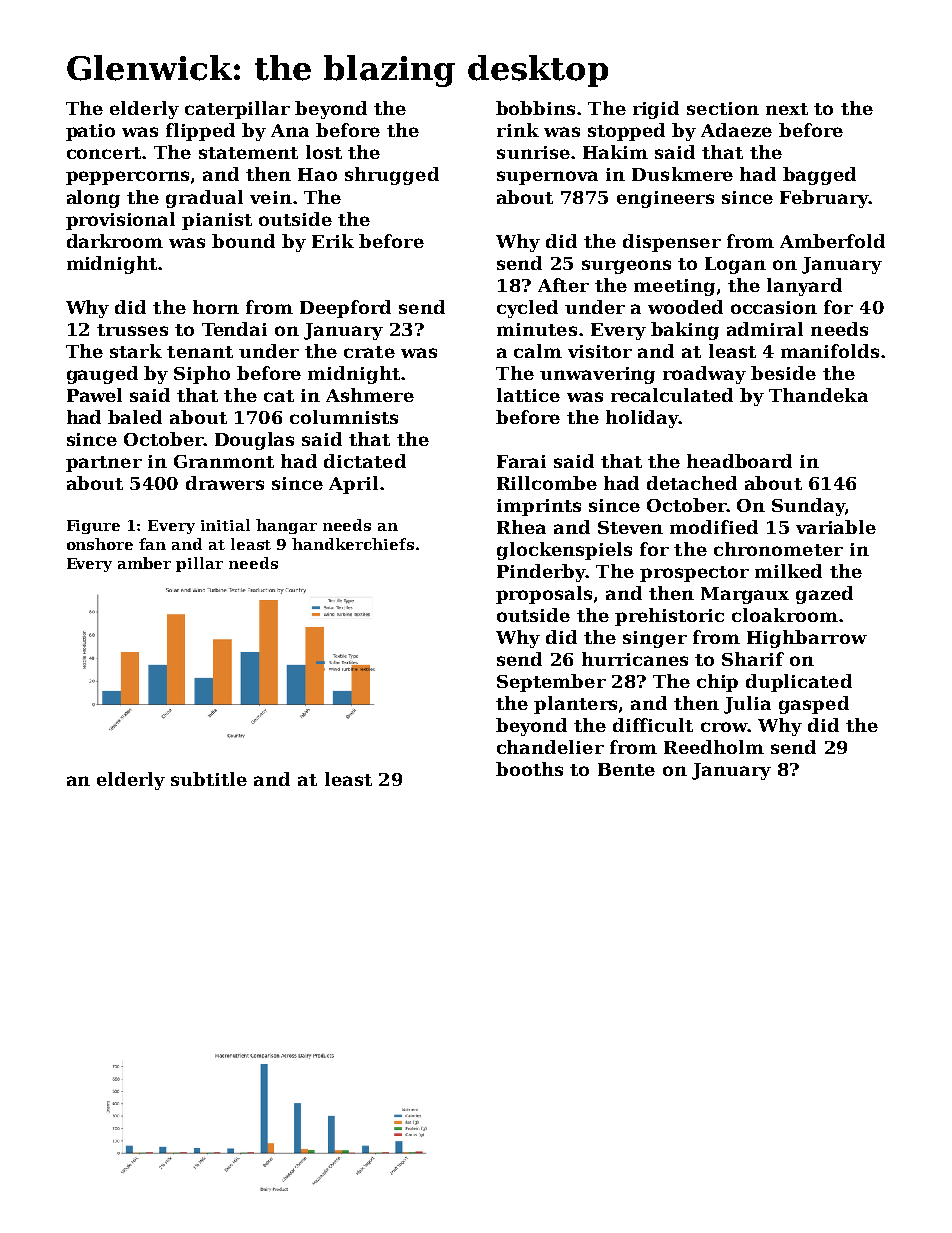 The height and width of the document is (1233, 952). What do you see at coordinates (533, 152) in the document?
I see `sunrise` at bounding box center [533, 152].
